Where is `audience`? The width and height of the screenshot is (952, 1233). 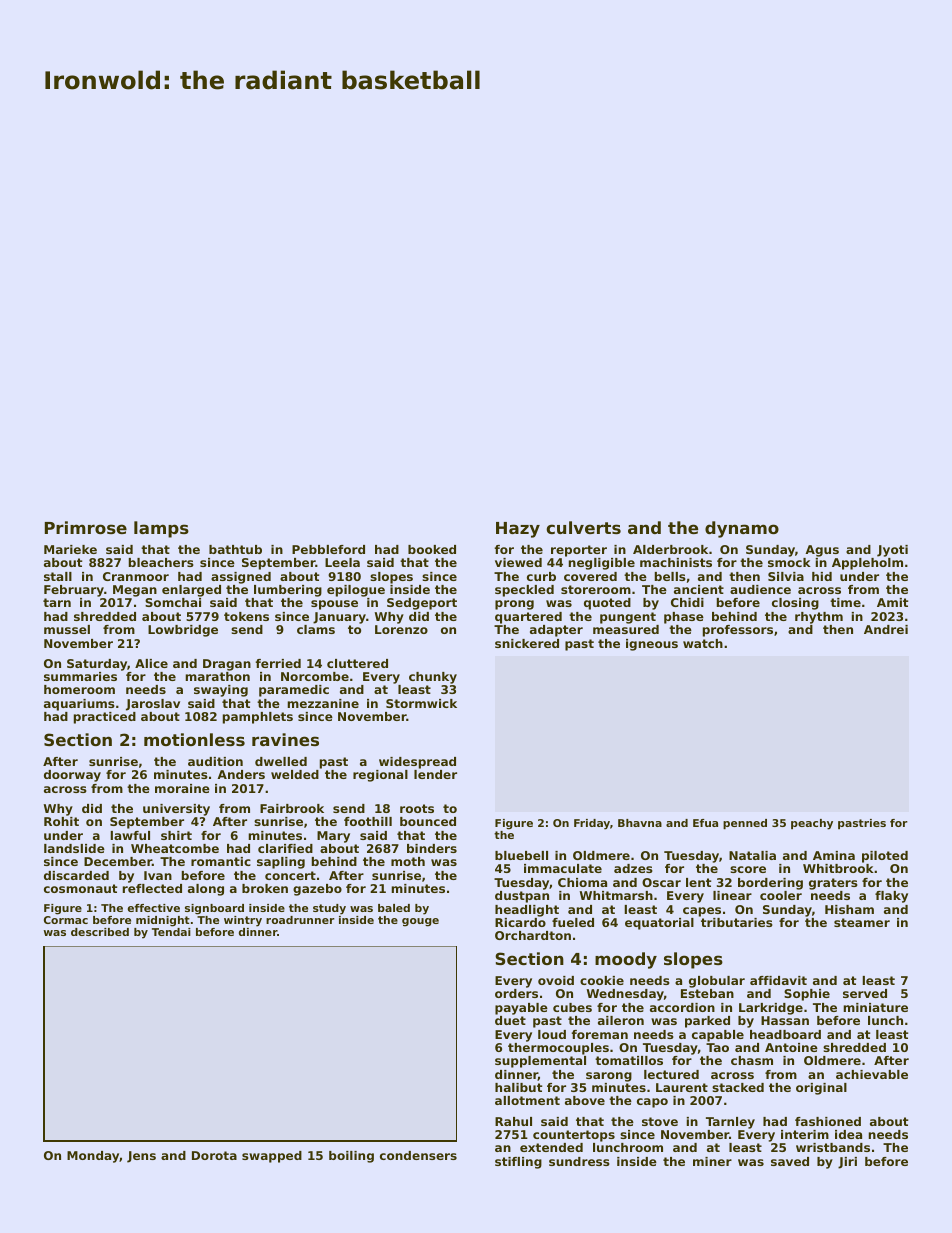 audience is located at coordinates (760, 589).
